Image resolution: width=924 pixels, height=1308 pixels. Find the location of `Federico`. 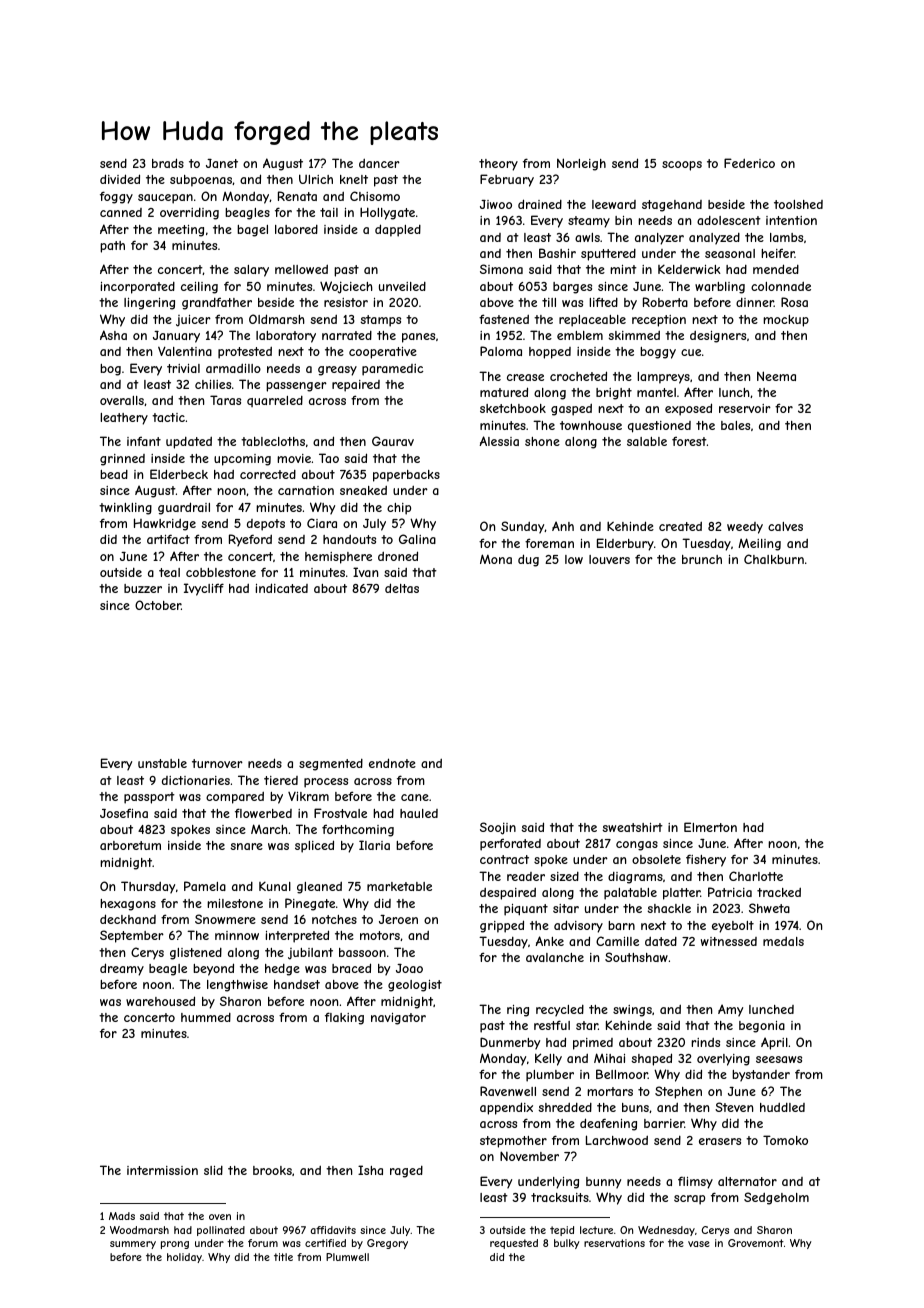

Federico is located at coordinates (749, 163).
